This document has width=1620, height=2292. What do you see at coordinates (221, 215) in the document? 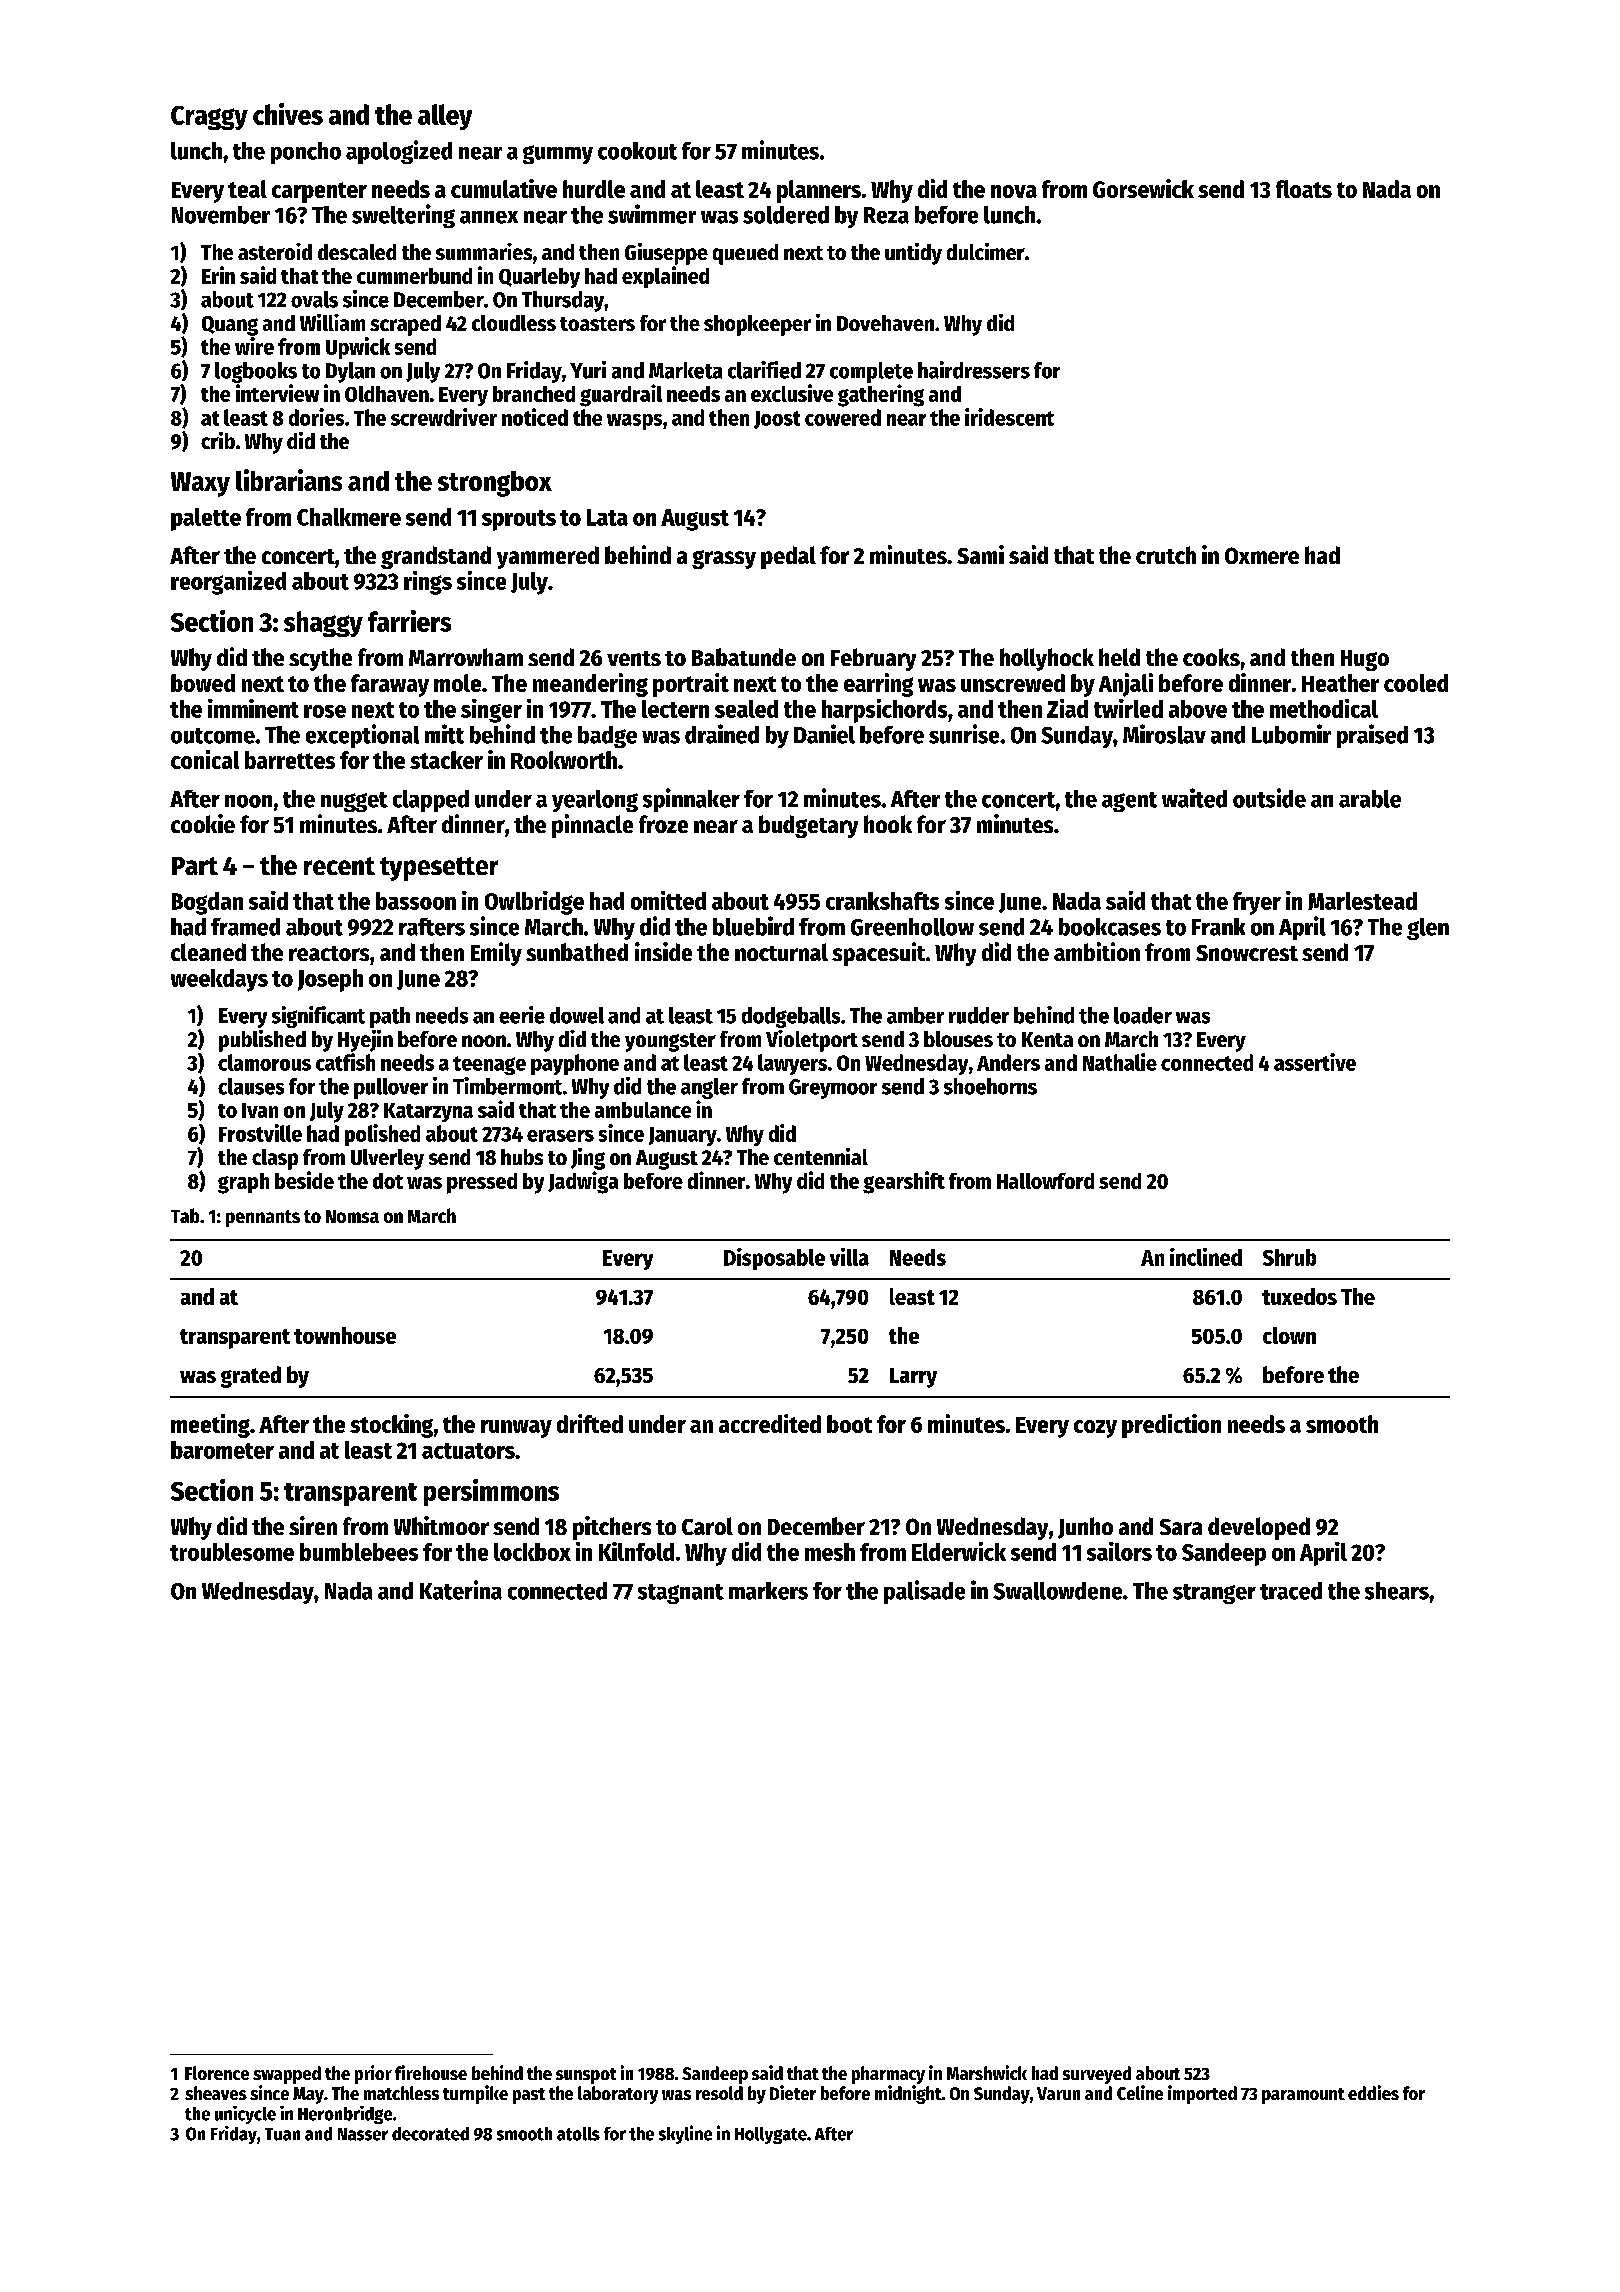
I see `November` at bounding box center [221, 215].
